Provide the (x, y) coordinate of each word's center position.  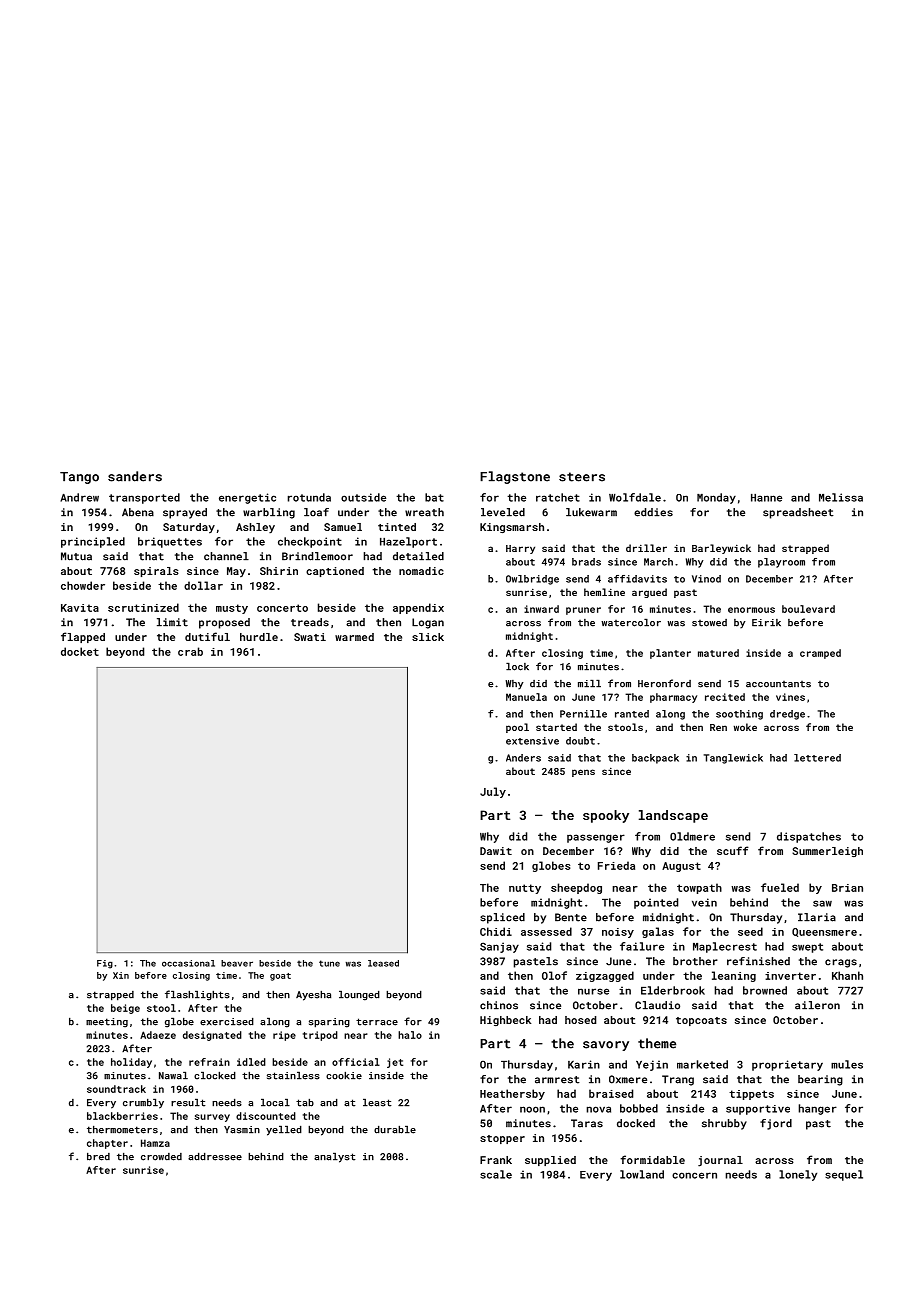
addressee (215, 1157)
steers (582, 477)
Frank (496, 1160)
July (493, 792)
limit (172, 622)
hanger (818, 1109)
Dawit (496, 851)
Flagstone (515, 477)
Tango (79, 478)
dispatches (809, 837)
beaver (237, 963)
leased (383, 963)
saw (822, 903)
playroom (781, 563)
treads (310, 622)
